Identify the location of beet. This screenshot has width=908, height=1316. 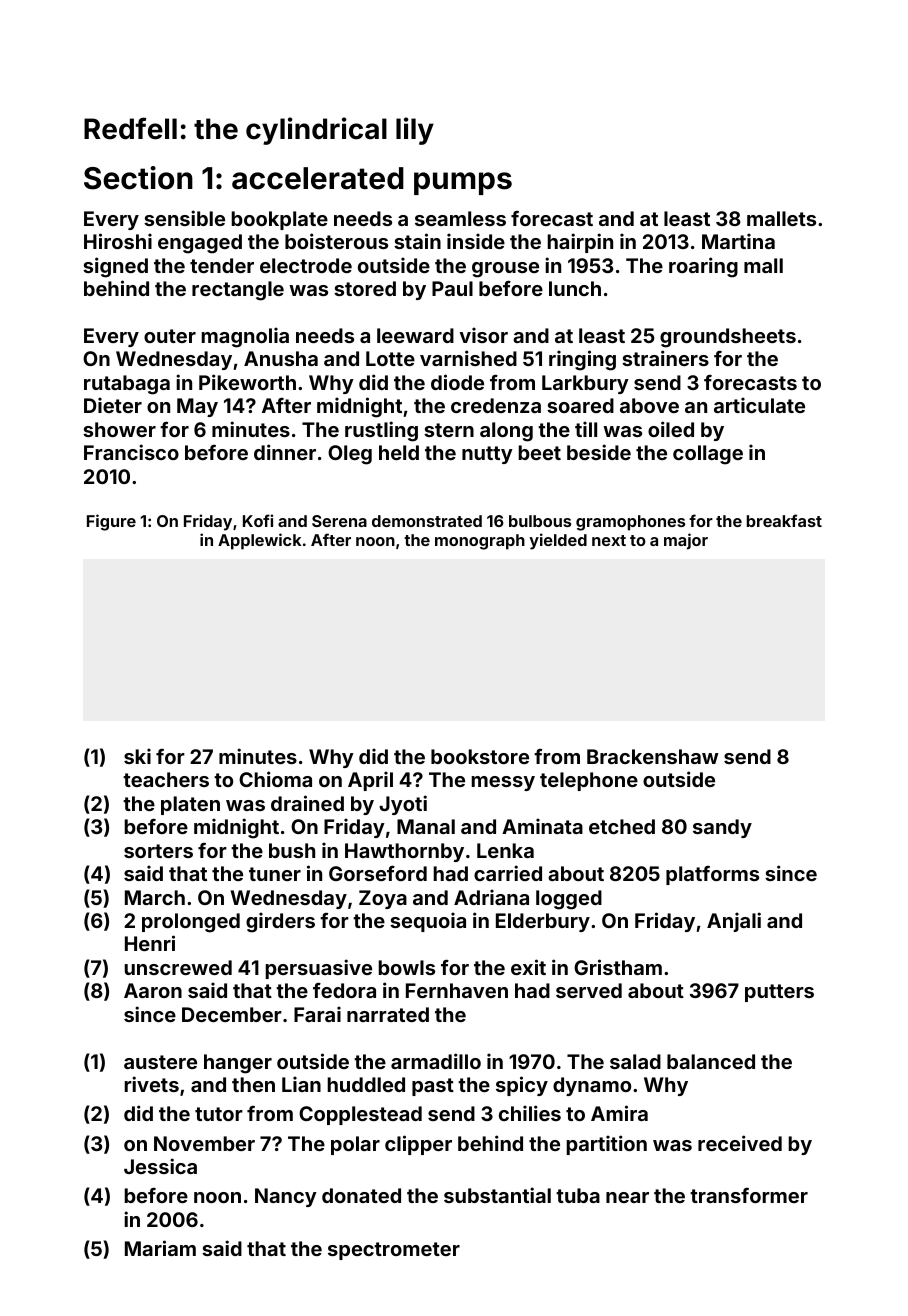
(539, 452).
